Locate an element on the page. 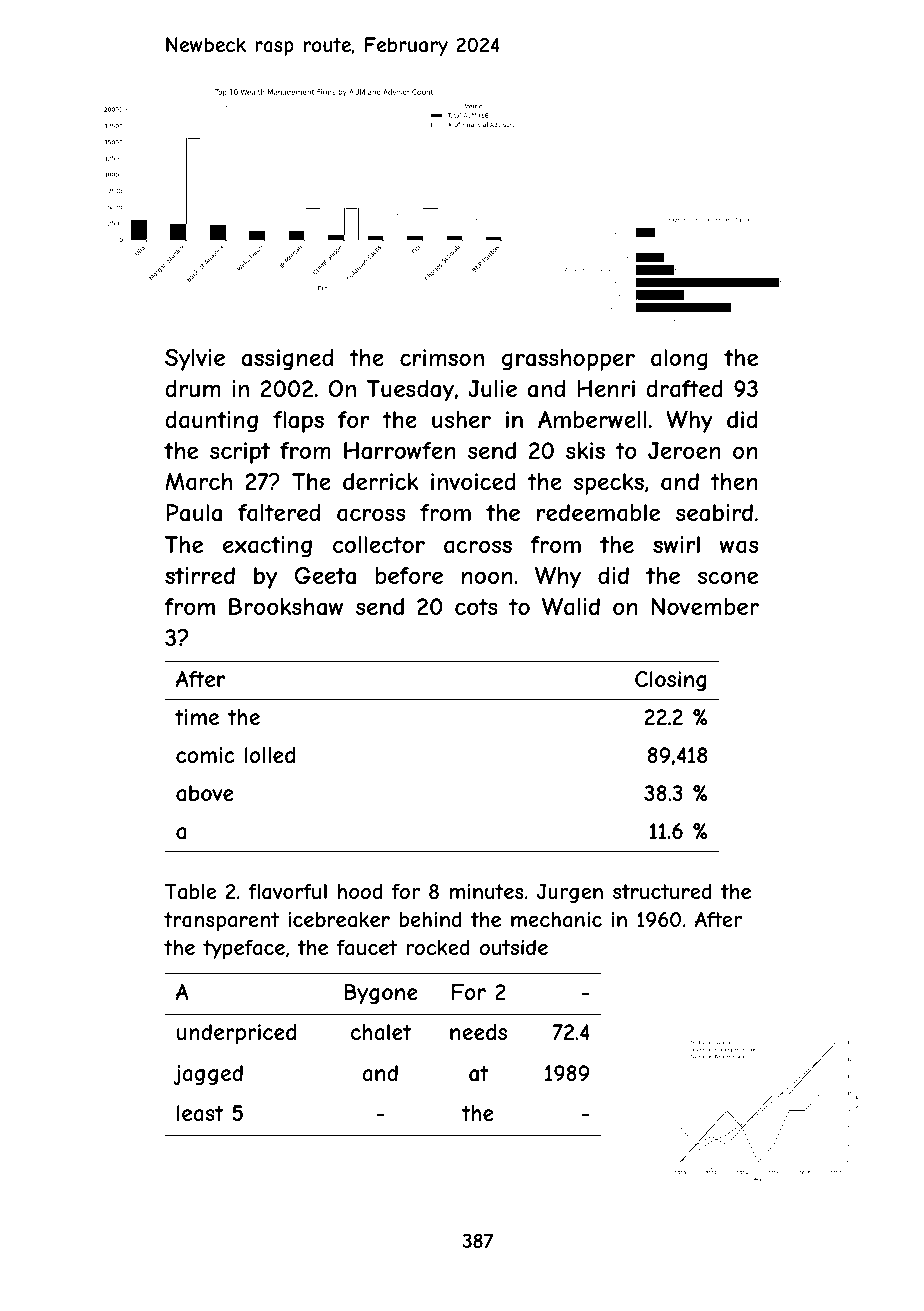 Image resolution: width=924 pixels, height=1311 pixels. skis is located at coordinates (585, 450).
